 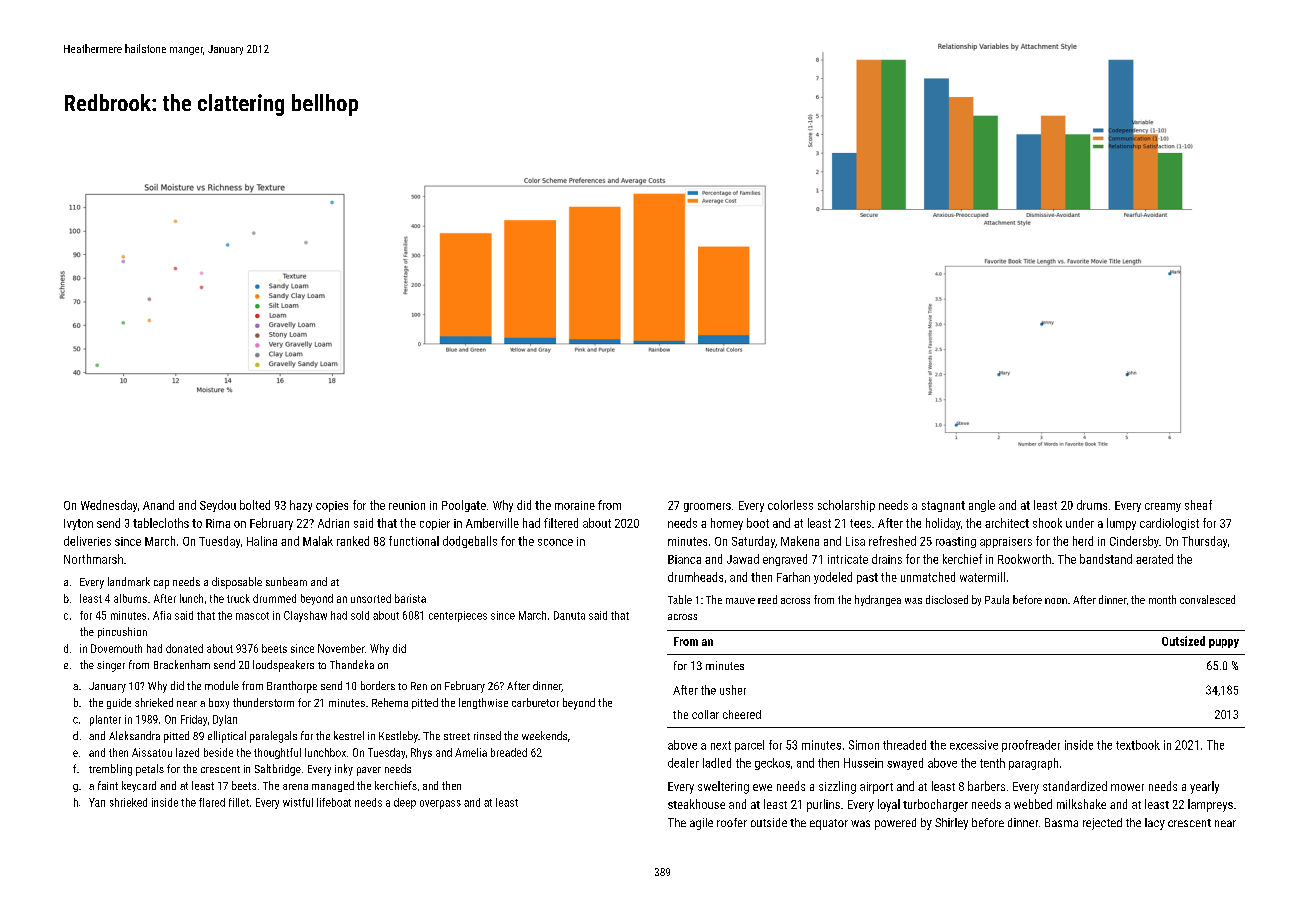 I want to click on donated, so click(x=184, y=648).
